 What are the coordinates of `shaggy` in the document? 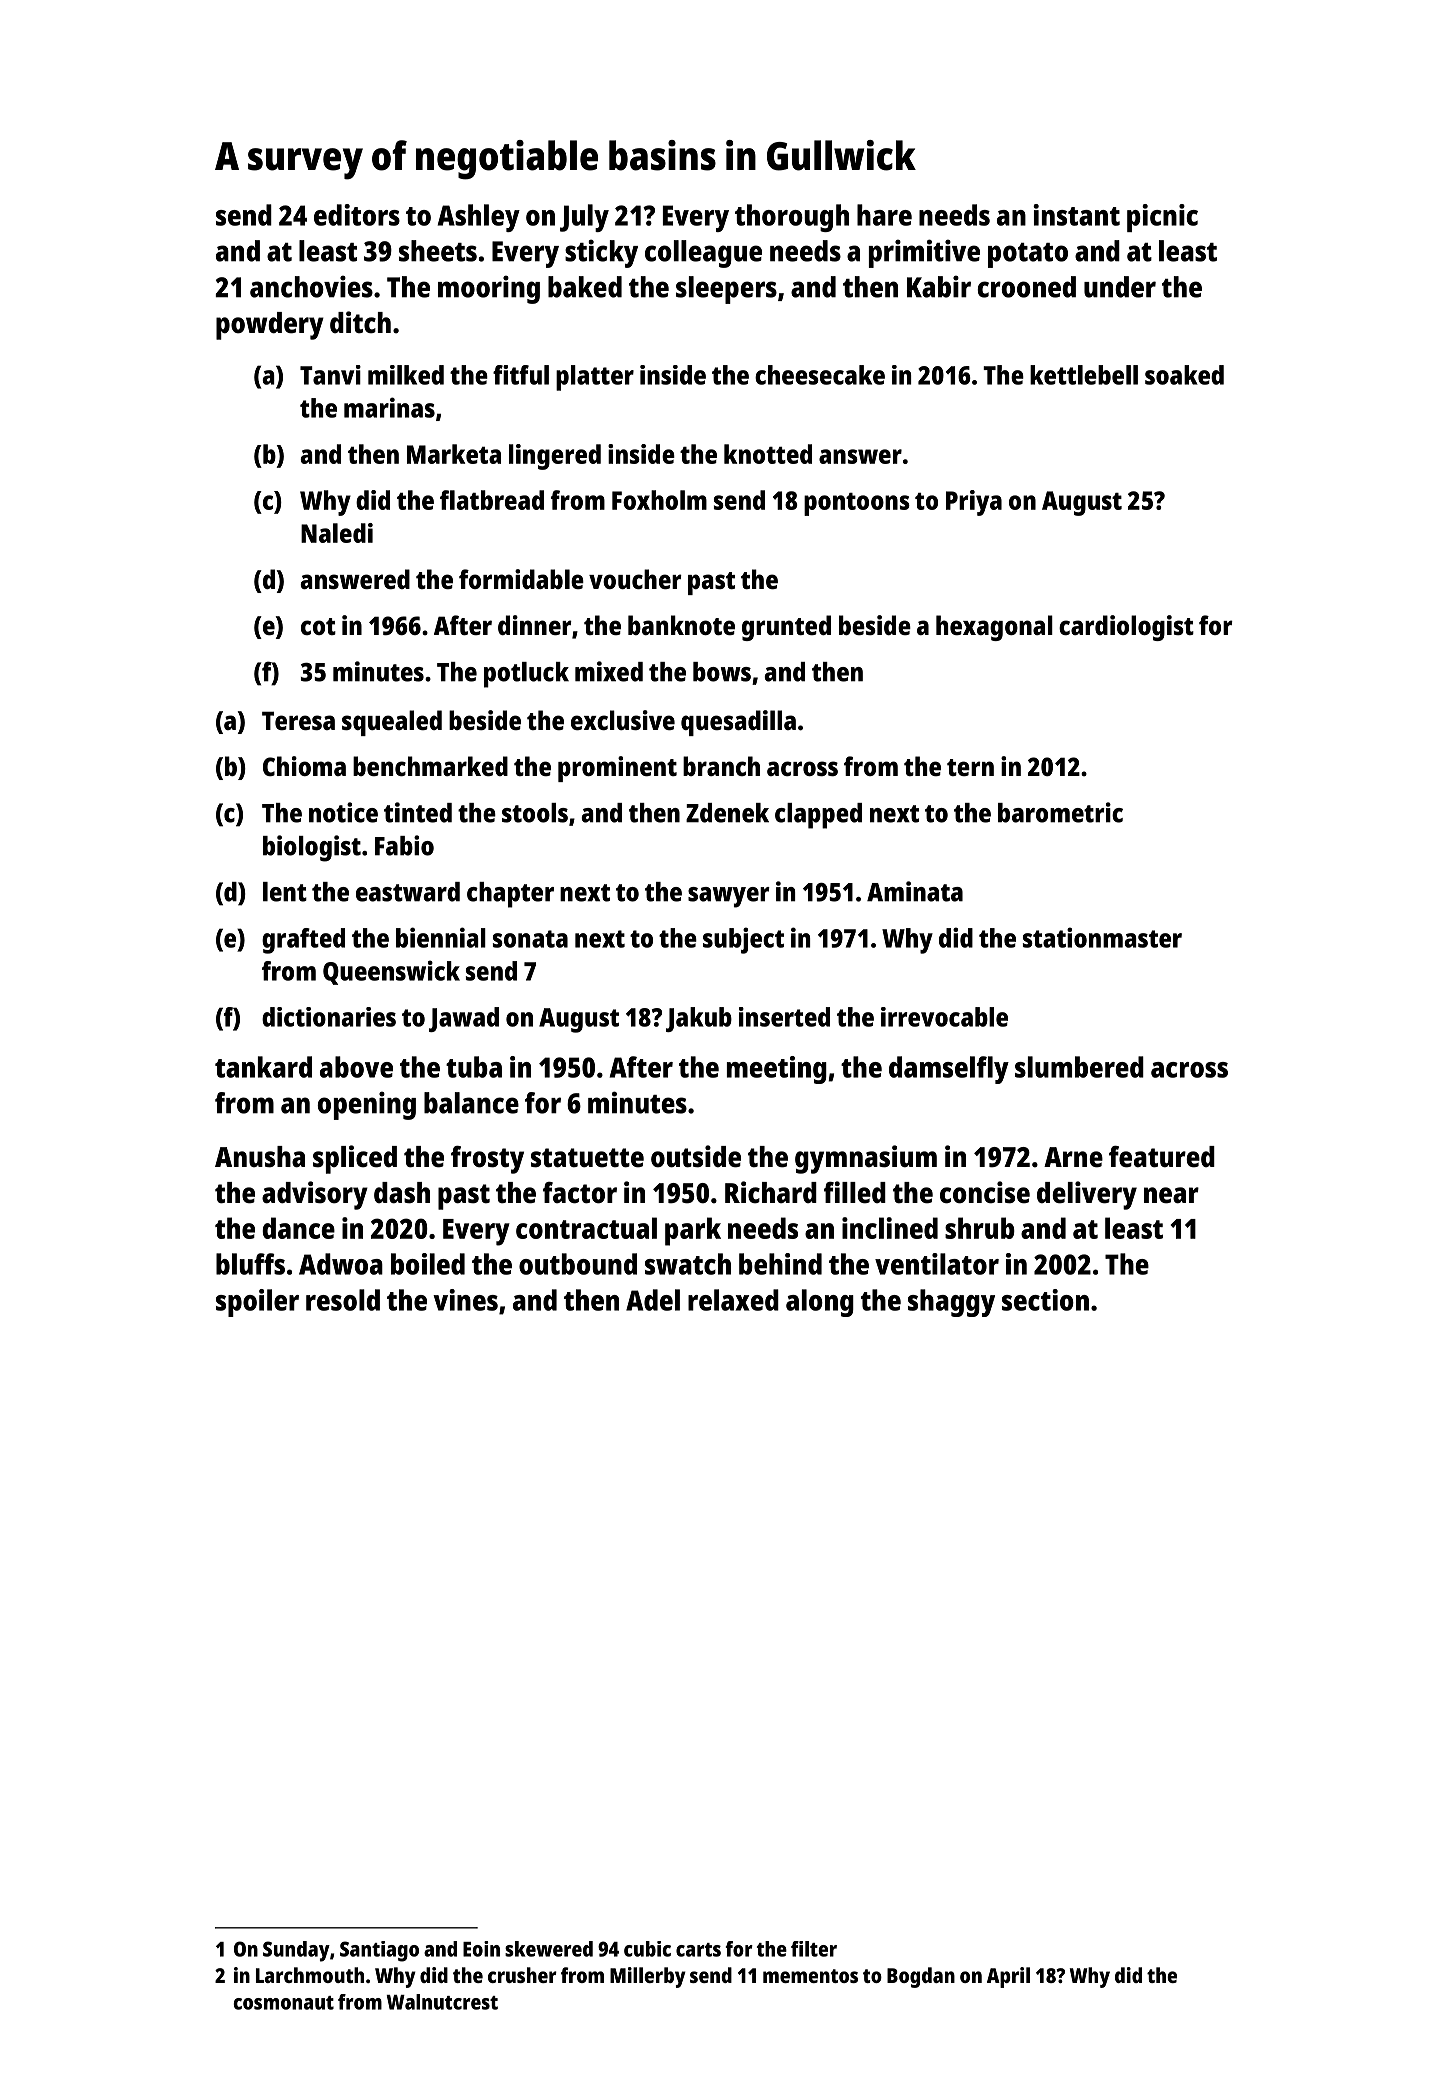 It's located at (951, 1303).
